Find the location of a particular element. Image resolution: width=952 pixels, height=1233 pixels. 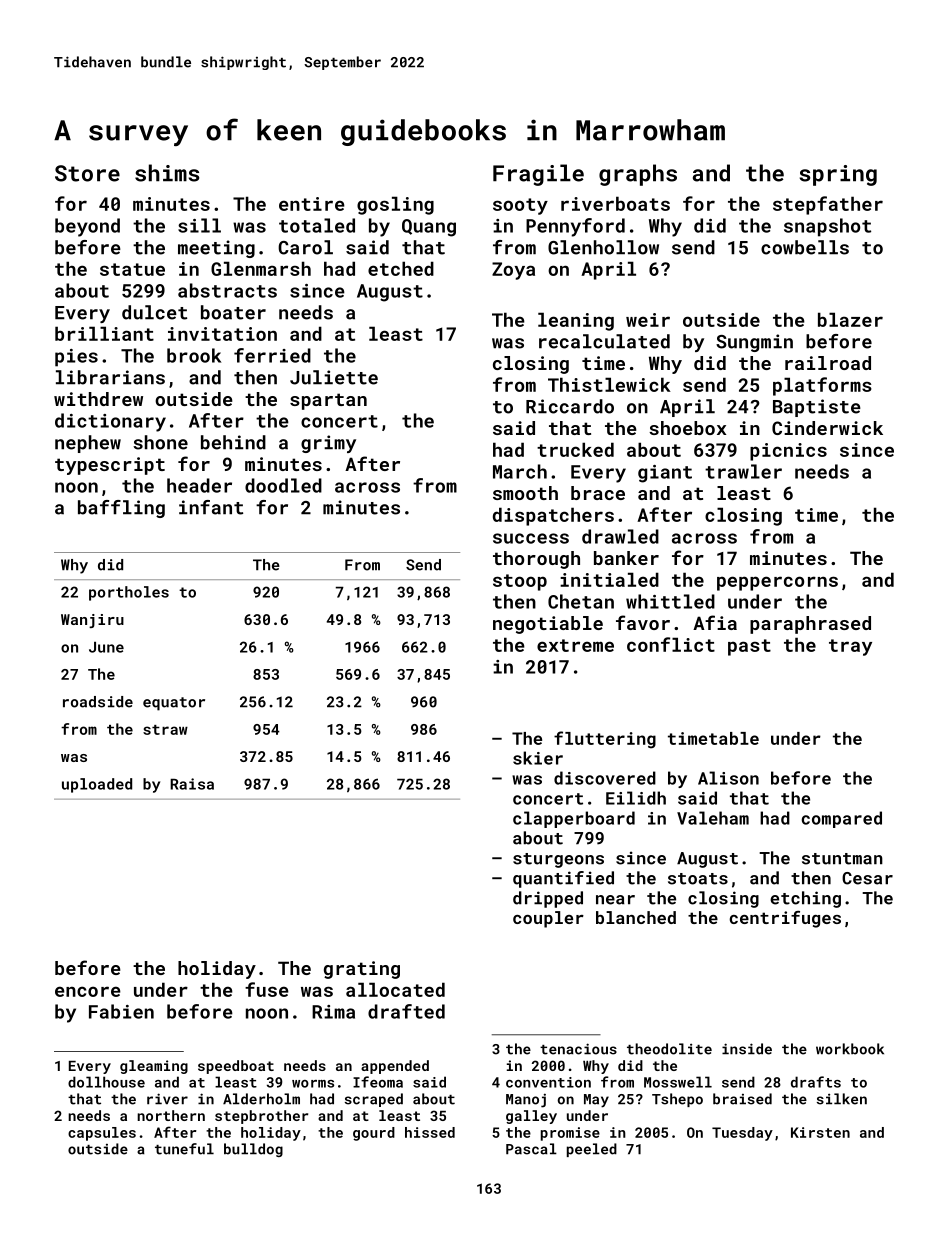

roadside is located at coordinates (98, 702).
